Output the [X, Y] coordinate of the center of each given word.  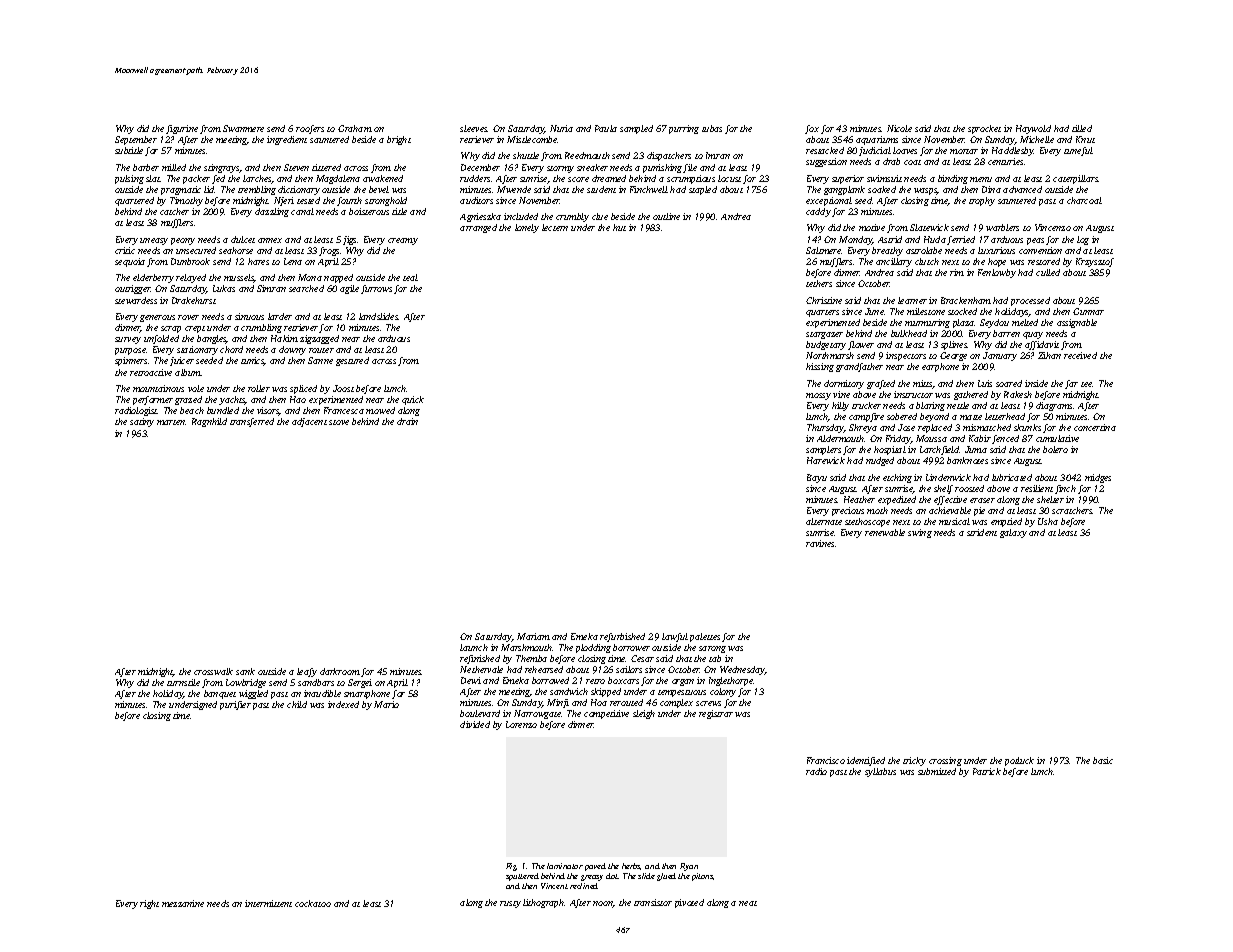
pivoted [689, 903]
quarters [822, 313]
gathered [971, 395]
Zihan [1049, 355]
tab [715, 658]
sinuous [249, 316]
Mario [386, 704]
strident [982, 532]
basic [1103, 760]
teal [410, 277]
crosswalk [213, 671]
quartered [134, 201]
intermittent [268, 903]
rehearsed [544, 669]
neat [748, 903]
